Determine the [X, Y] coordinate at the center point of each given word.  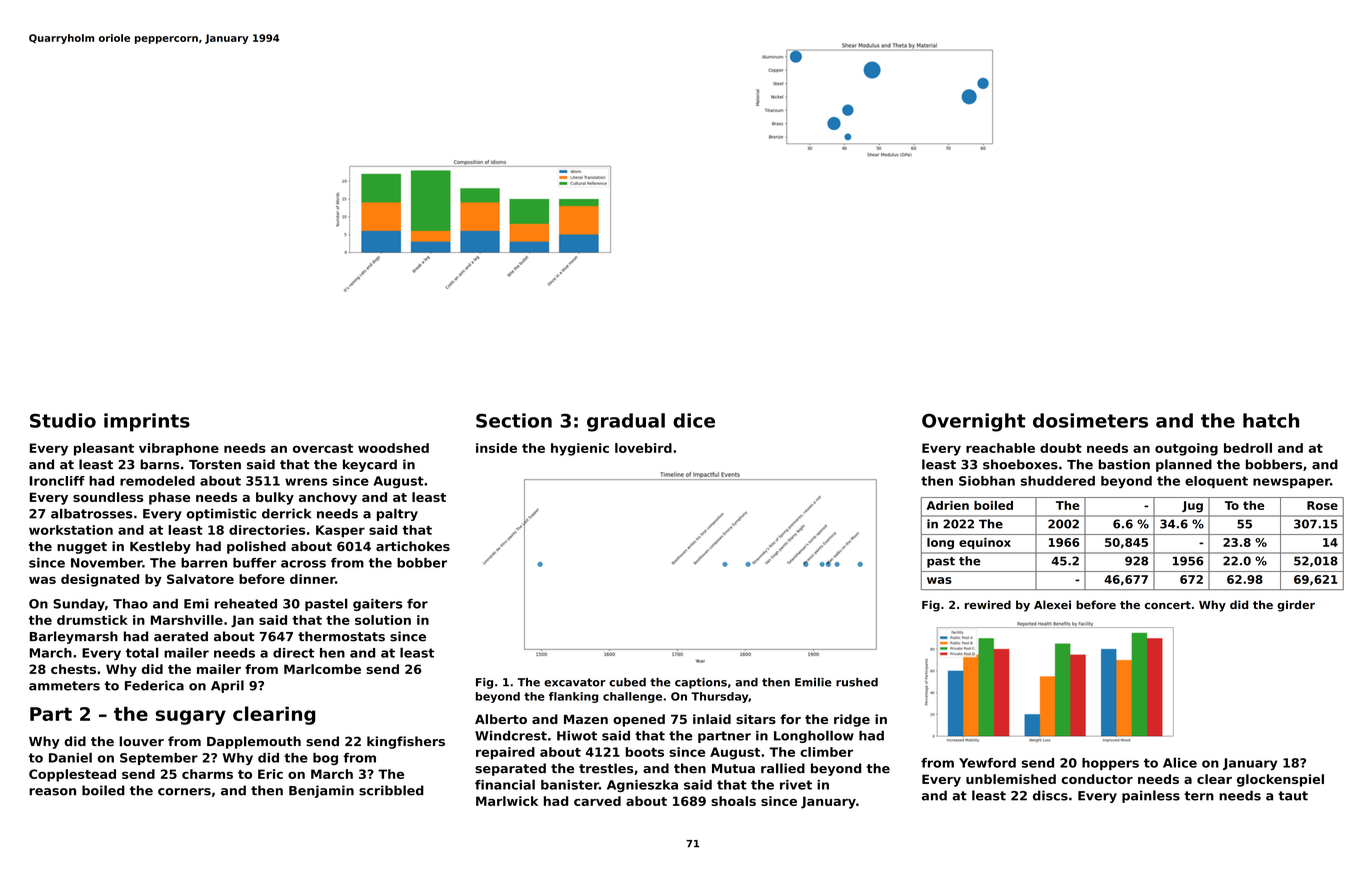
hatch [1271, 420]
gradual [626, 422]
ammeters [64, 686]
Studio [63, 420]
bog [325, 759]
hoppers [1110, 764]
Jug [1192, 507]
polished [256, 547]
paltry [397, 514]
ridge [852, 720]
